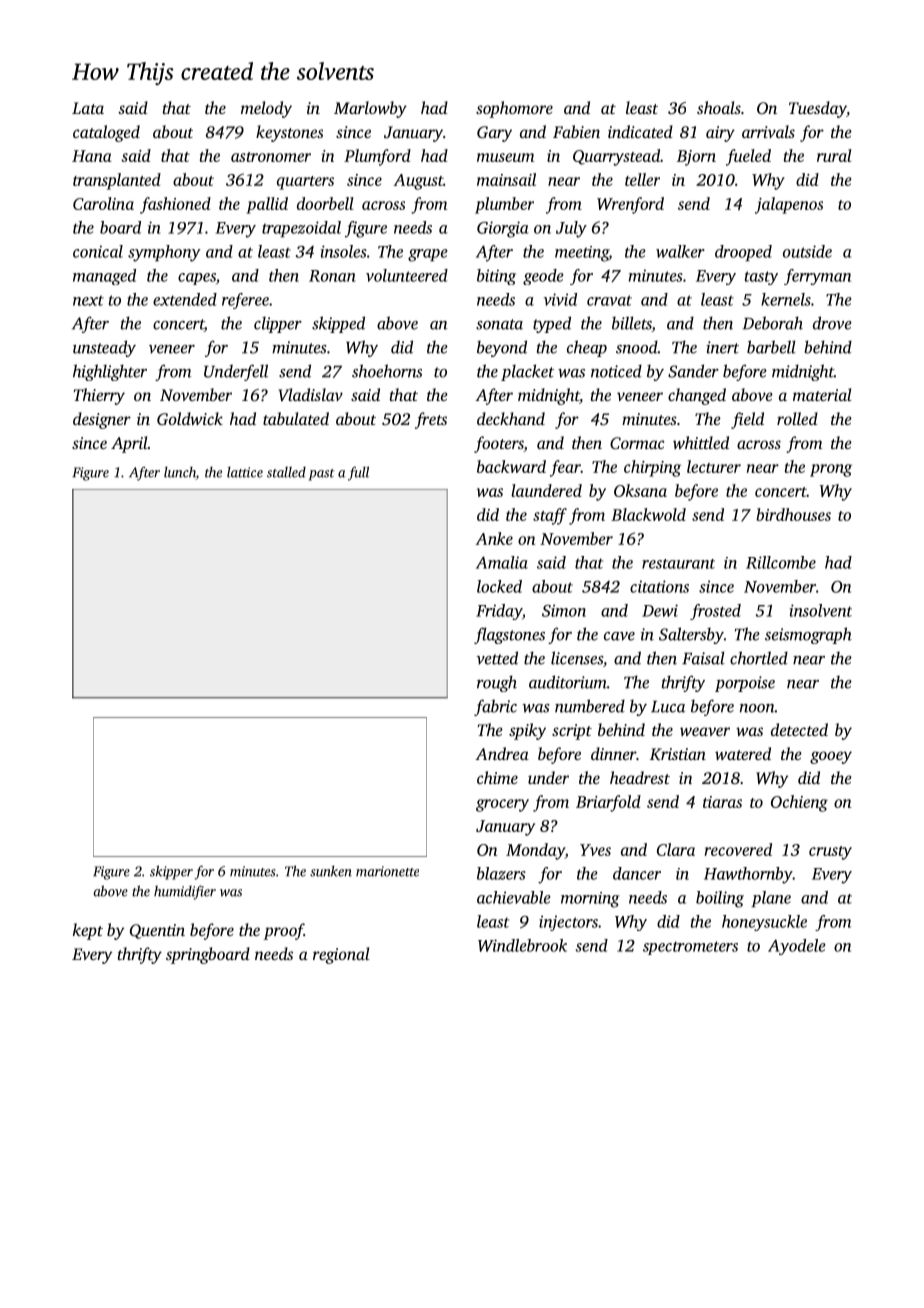 Image resolution: width=924 pixels, height=1308 pixels. I want to click on meeting, so click(582, 254).
